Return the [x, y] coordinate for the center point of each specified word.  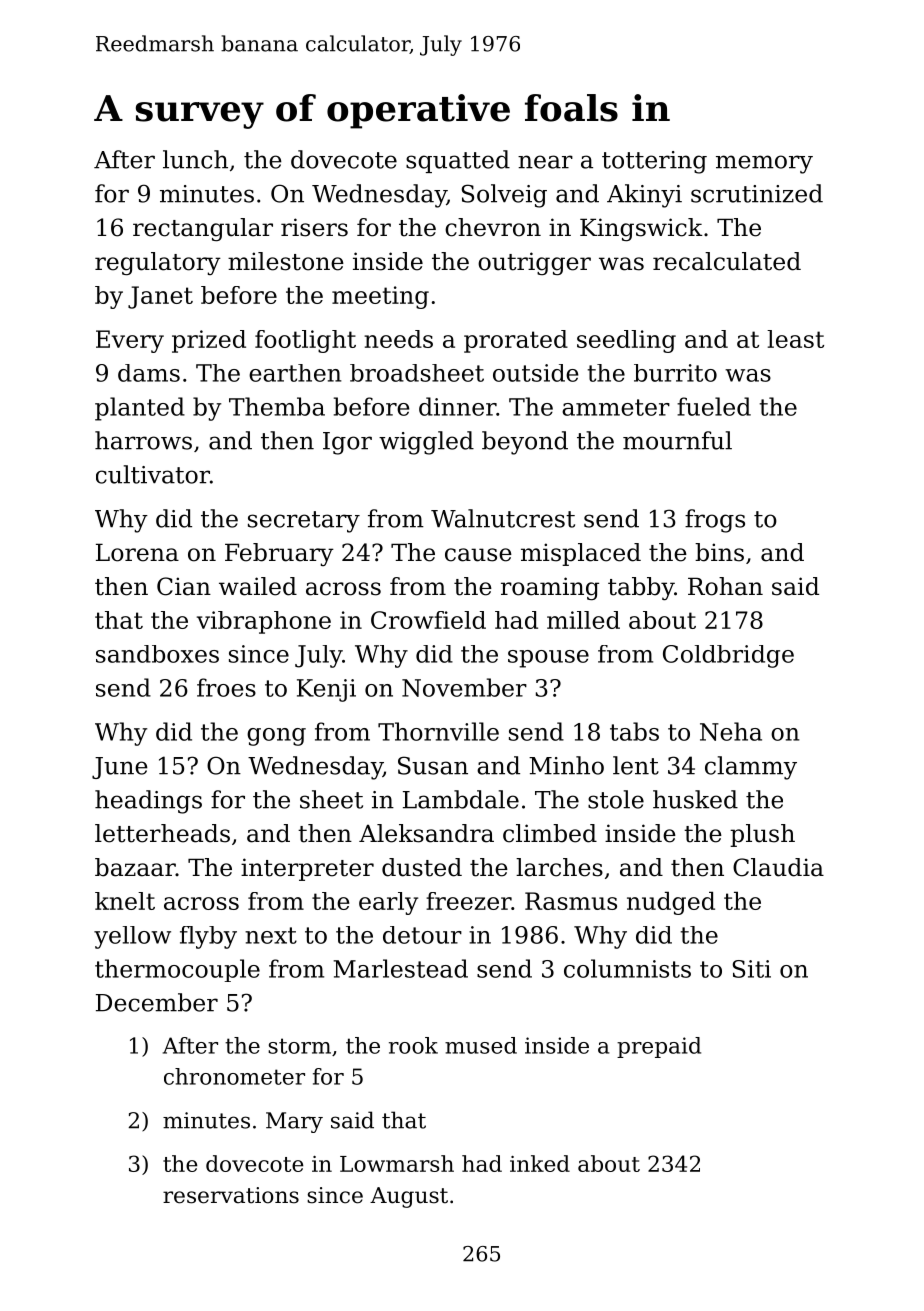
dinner [457, 406]
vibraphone [264, 622]
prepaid [659, 1047]
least [795, 339]
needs [398, 339]
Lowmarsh [397, 1163]
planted [140, 409]
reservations [231, 1195]
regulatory [158, 263]
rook [413, 1045]
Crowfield [428, 620]
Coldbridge [728, 656]
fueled [714, 406]
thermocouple [177, 970]
